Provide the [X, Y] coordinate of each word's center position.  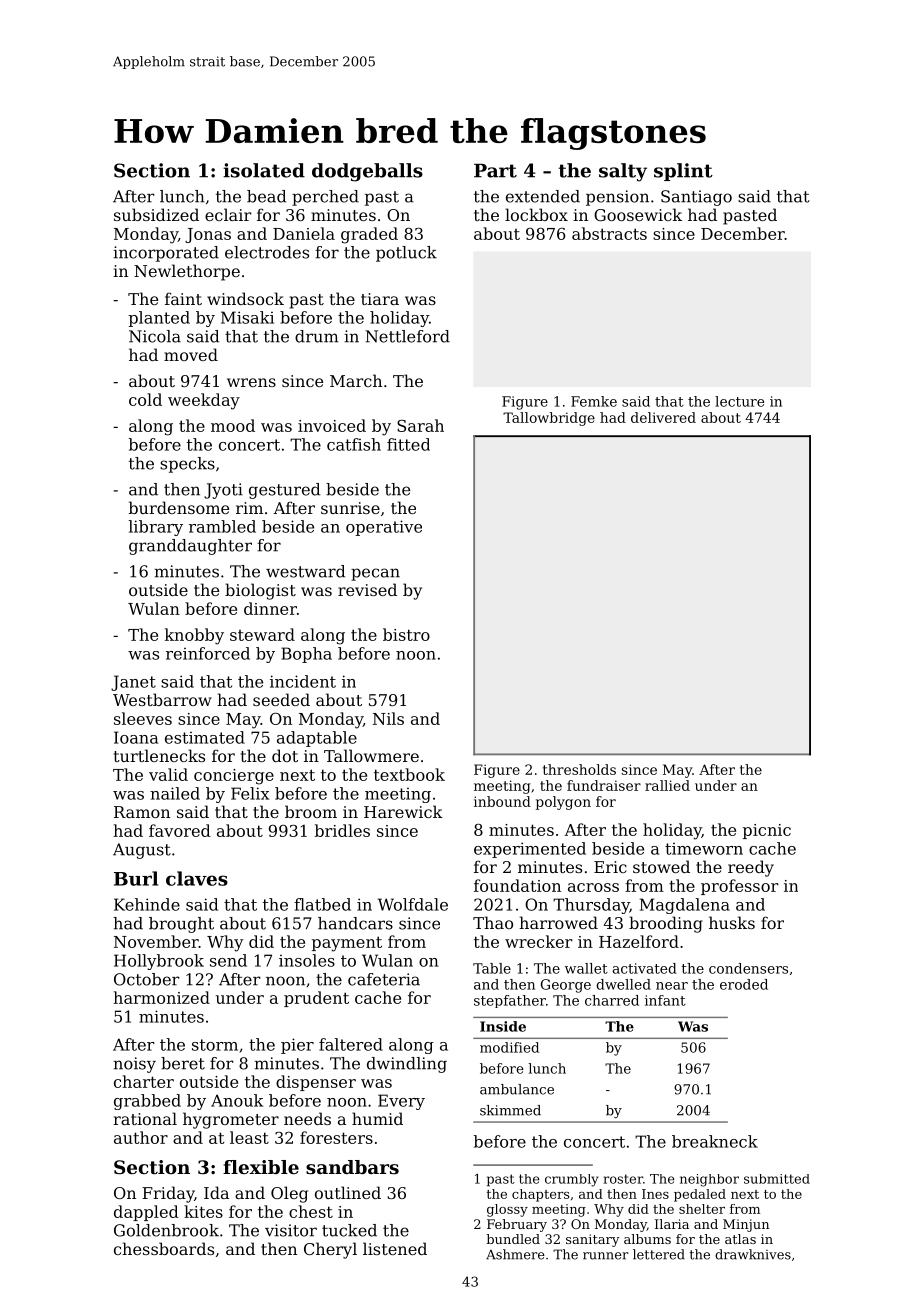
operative [384, 528]
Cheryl [330, 1250]
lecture [739, 401]
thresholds [579, 769]
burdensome [179, 507]
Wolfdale [413, 904]
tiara [380, 299]
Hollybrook [159, 962]
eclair [228, 214]
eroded [744, 984]
